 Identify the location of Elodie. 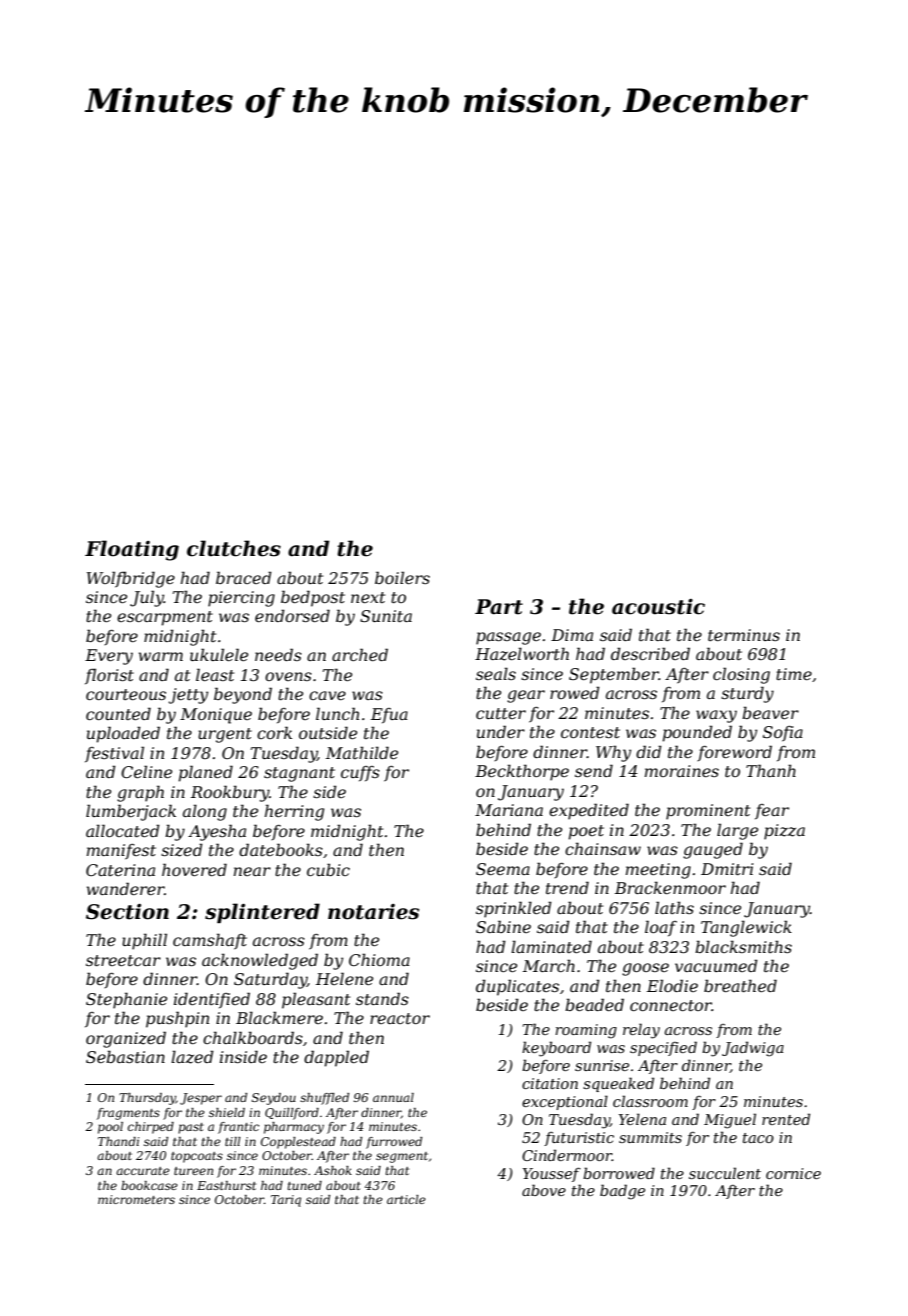
(672, 985).
